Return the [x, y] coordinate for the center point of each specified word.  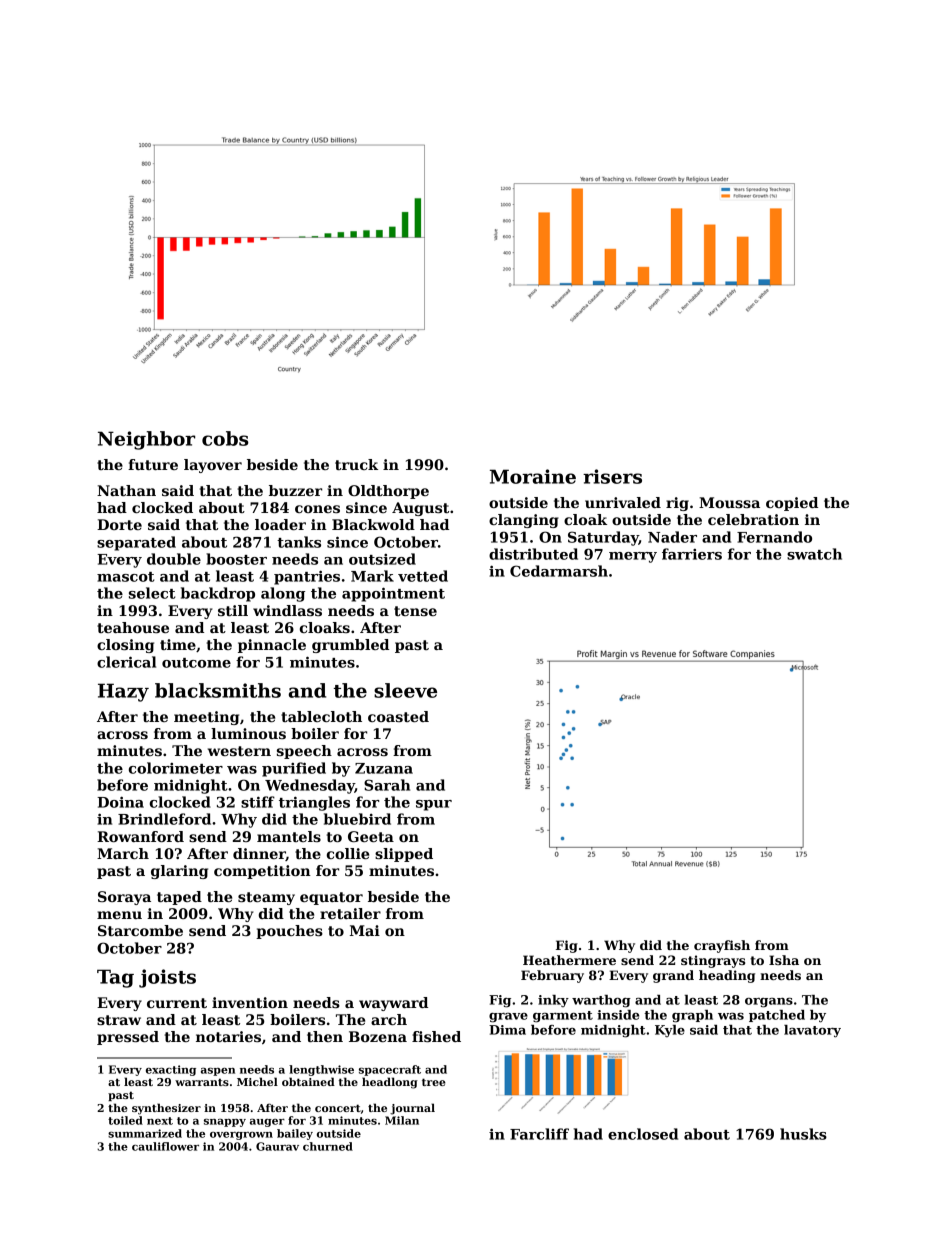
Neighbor [146, 440]
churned [328, 1146]
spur [434, 805]
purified [294, 769]
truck [356, 464]
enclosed [643, 1134]
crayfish [722, 946]
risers [612, 476]
